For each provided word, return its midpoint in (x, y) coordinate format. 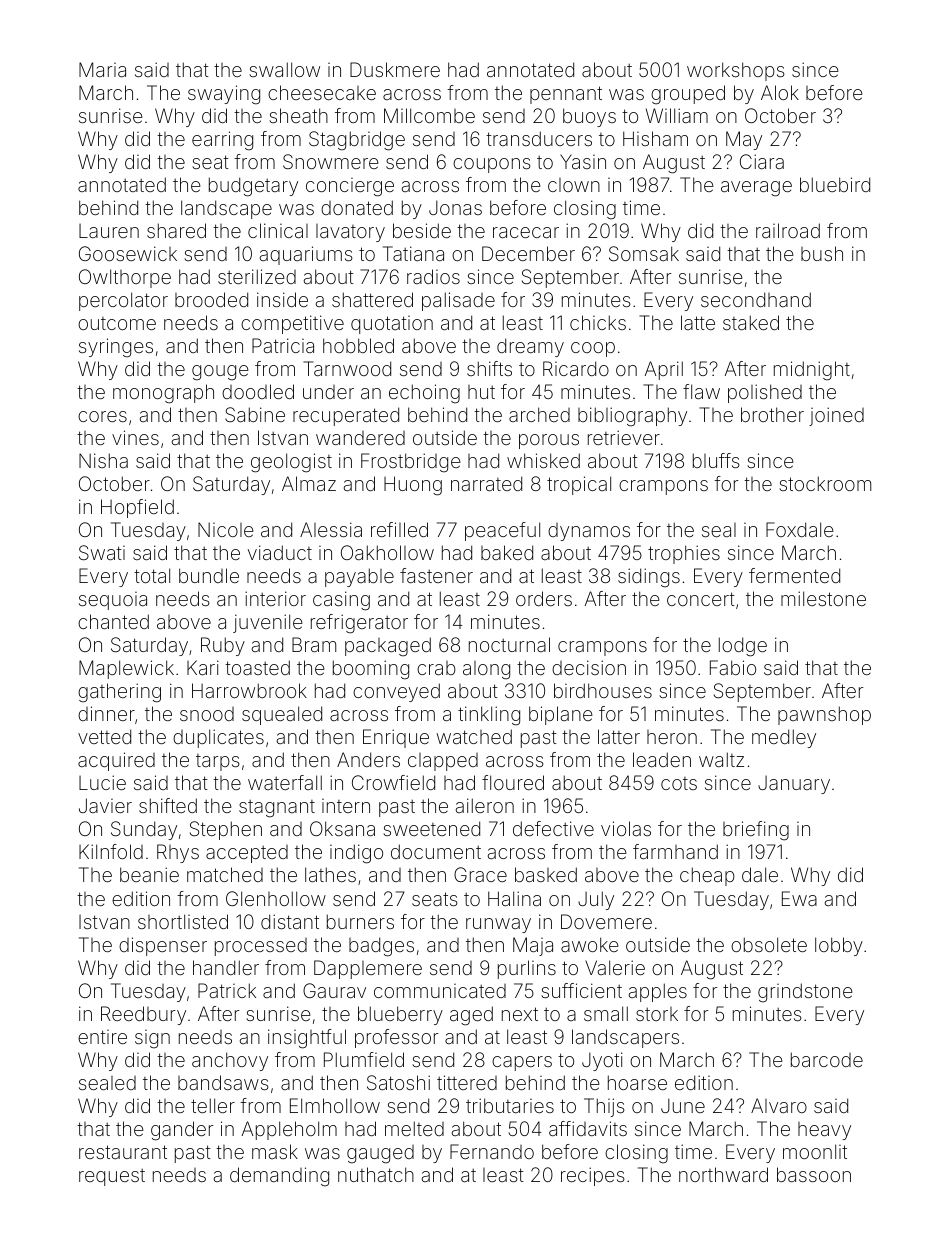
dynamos (589, 532)
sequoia (113, 601)
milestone (823, 598)
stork (657, 1014)
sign (152, 1039)
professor (396, 1038)
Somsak (644, 253)
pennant (566, 95)
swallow (284, 69)
